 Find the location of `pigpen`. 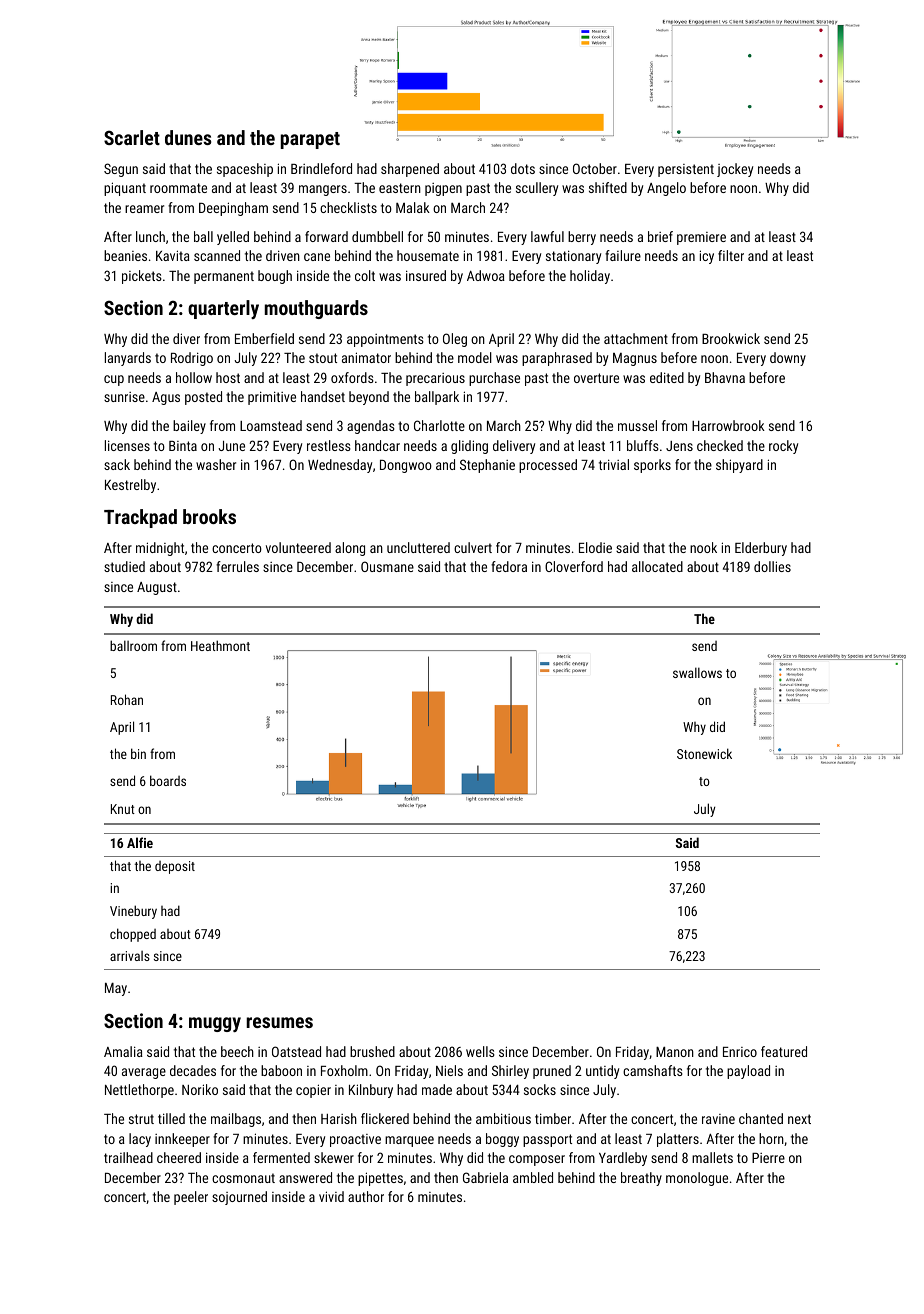

pigpen is located at coordinates (443, 189).
